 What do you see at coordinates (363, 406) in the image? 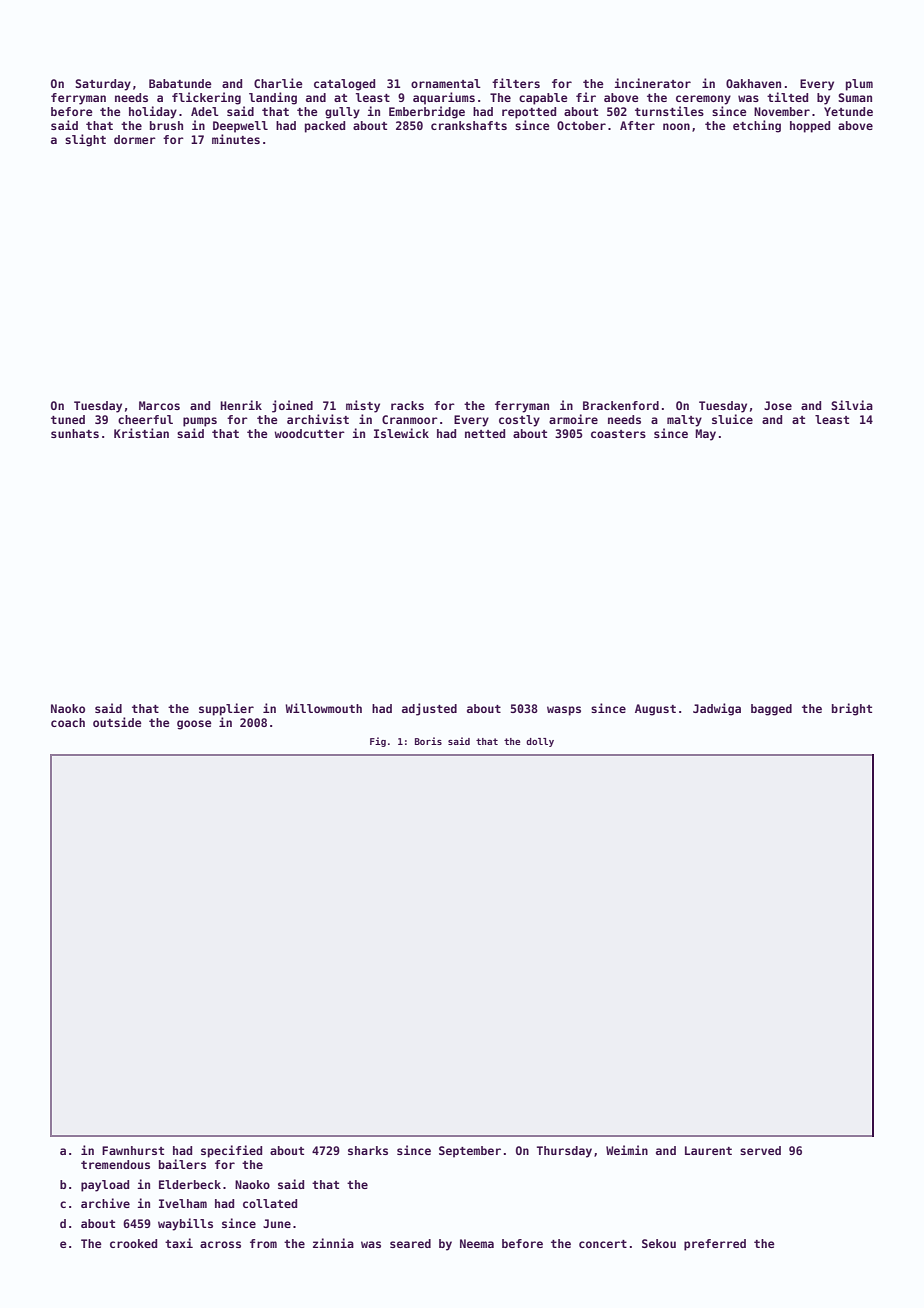
I see `misty` at bounding box center [363, 406].
